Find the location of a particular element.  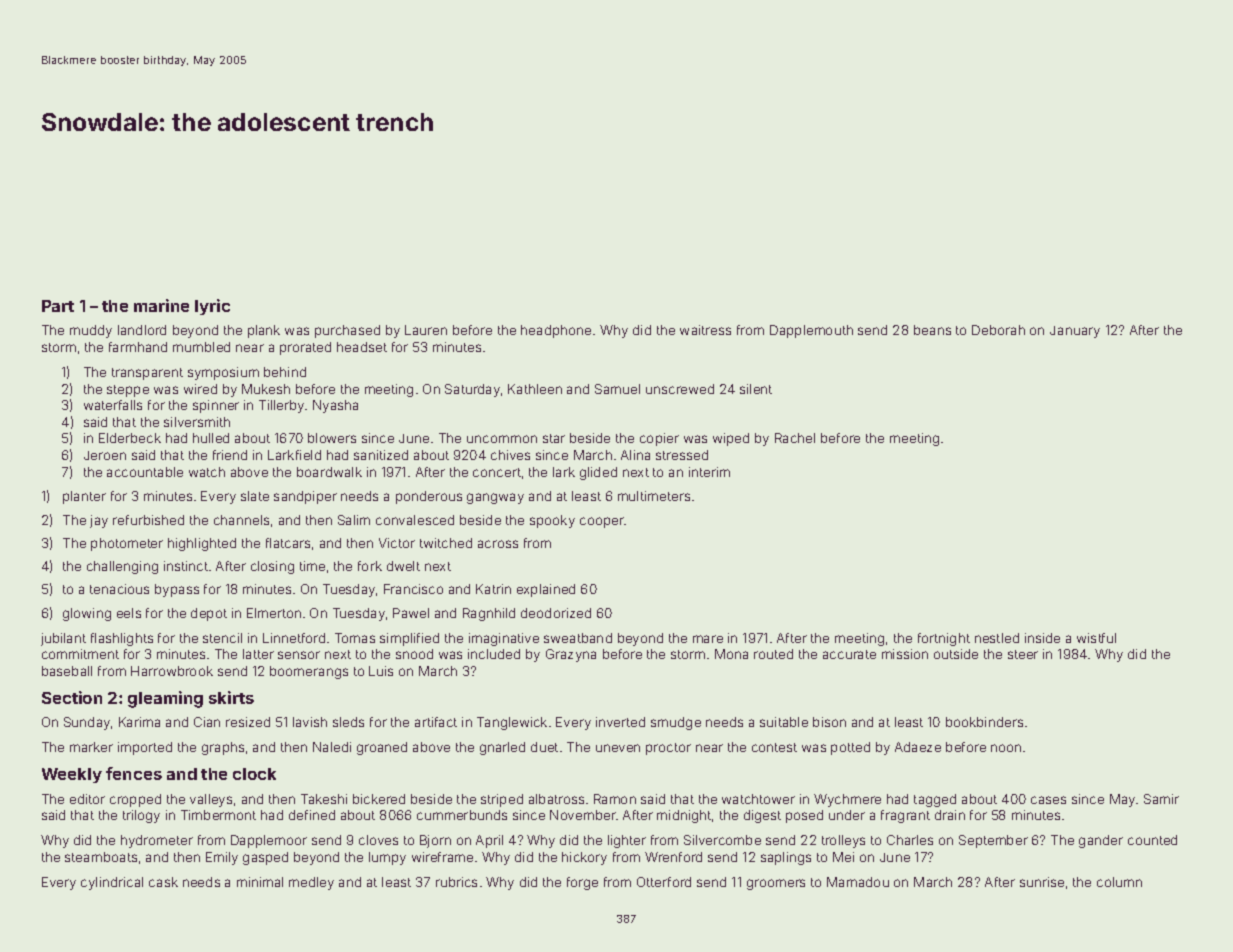

Lauren is located at coordinates (426, 330).
